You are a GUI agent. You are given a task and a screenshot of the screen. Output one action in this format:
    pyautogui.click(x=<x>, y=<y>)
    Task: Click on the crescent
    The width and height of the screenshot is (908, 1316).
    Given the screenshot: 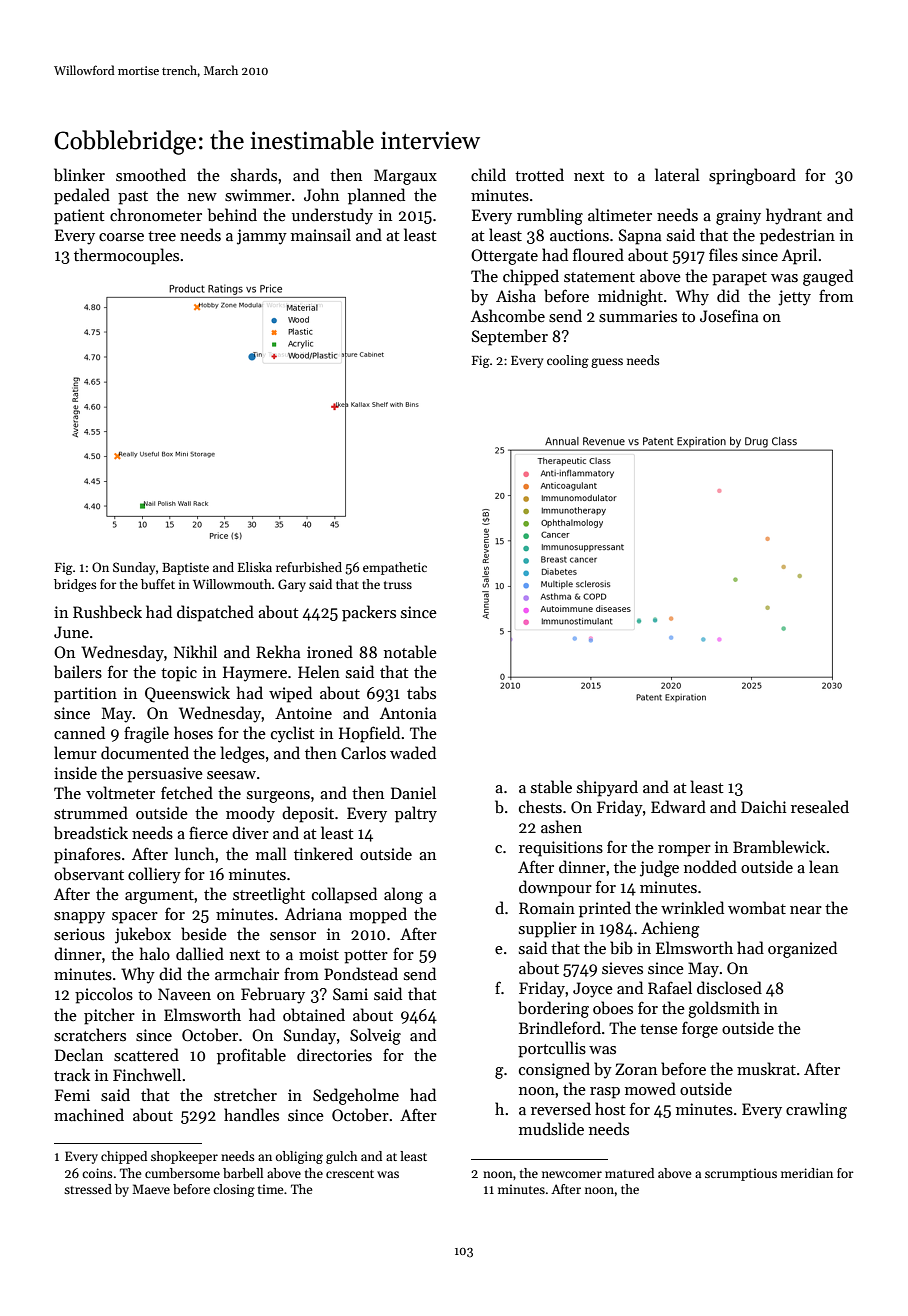 What is the action you would take?
    pyautogui.click(x=350, y=1174)
